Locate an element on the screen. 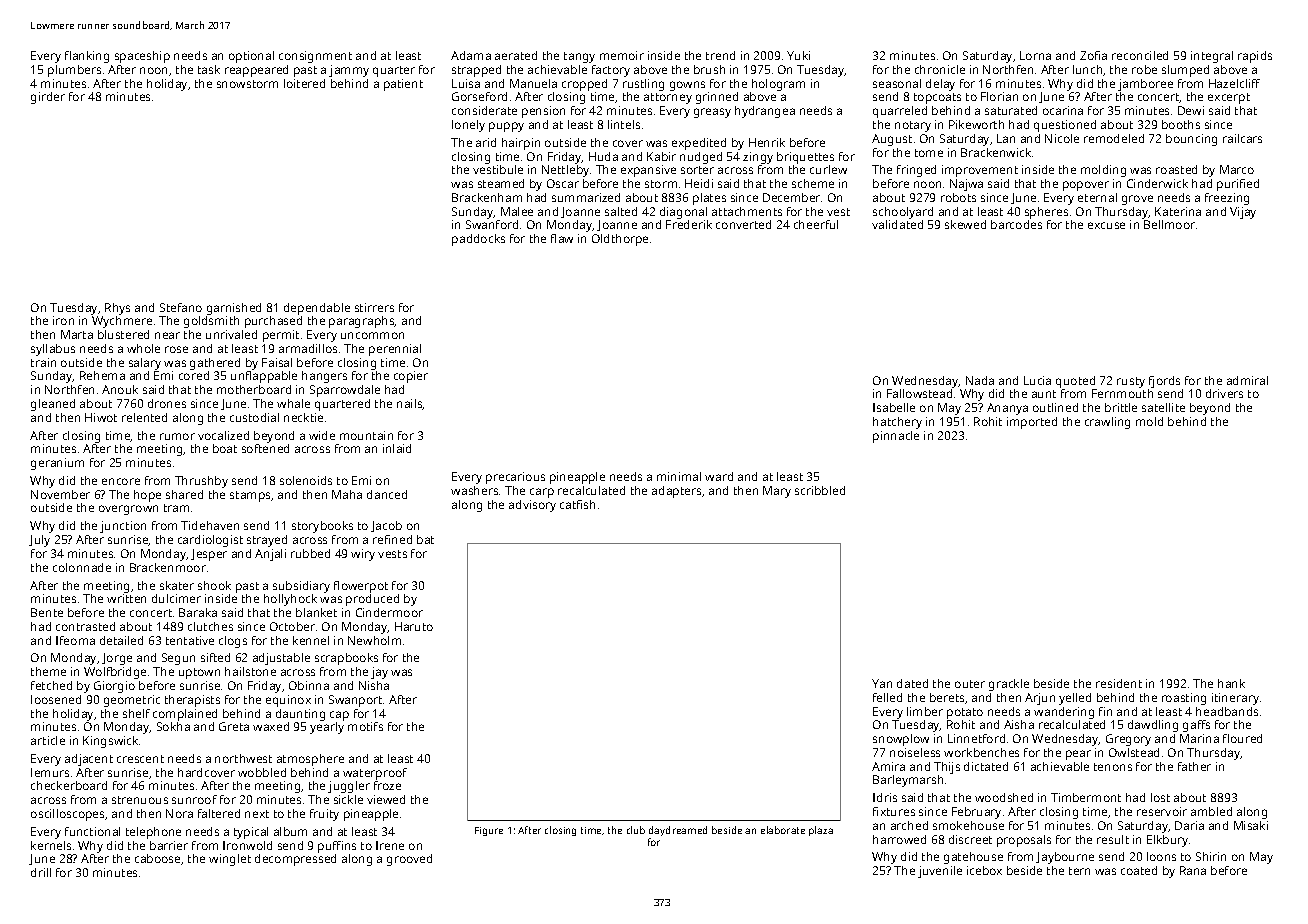 This screenshot has width=1308, height=924. Brackenham is located at coordinates (487, 197).
